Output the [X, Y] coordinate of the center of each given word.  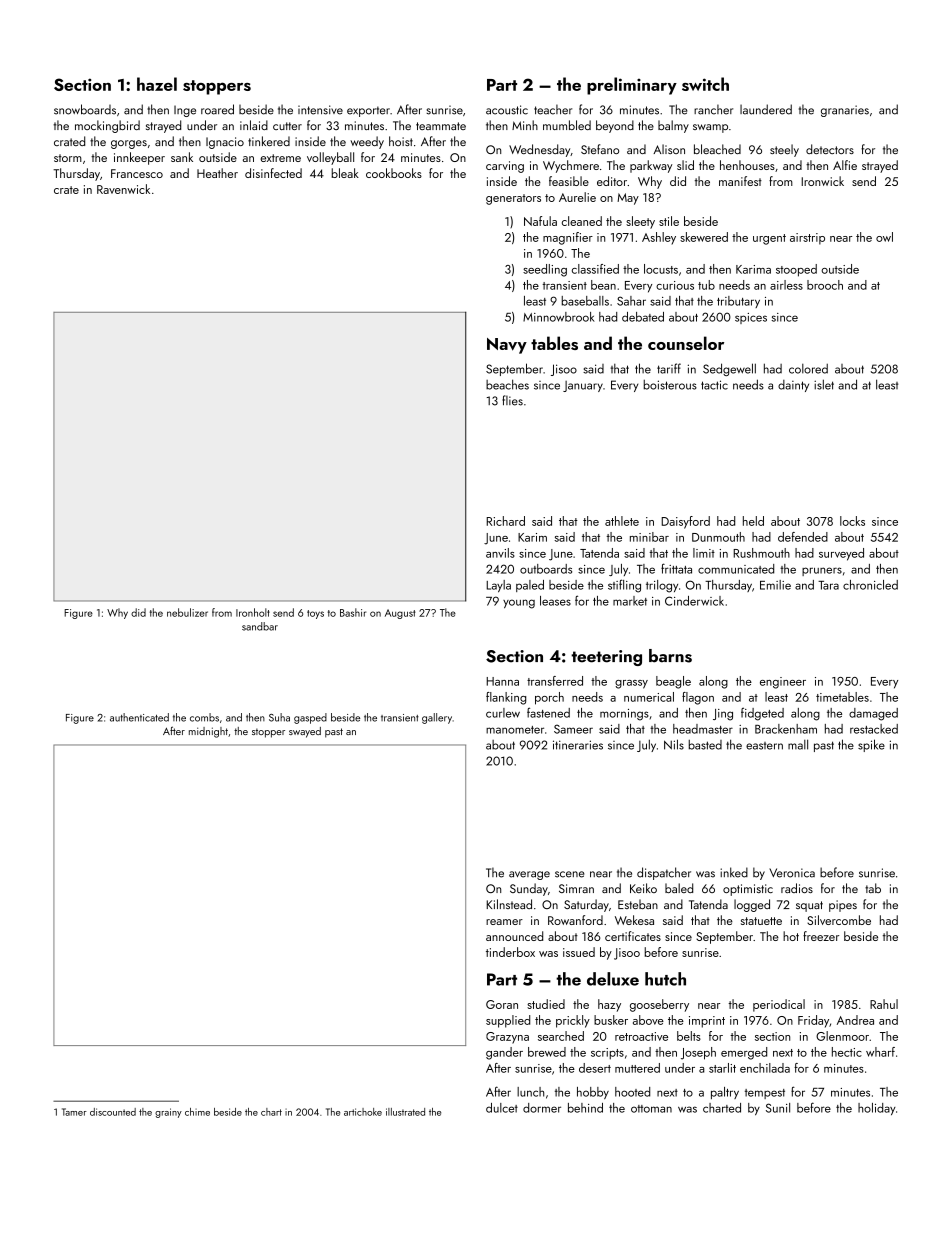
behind [585, 1108]
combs [204, 717]
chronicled [870, 585]
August [400, 614]
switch [705, 84]
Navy [507, 346]
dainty [793, 386]
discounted [113, 1112]
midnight [208, 732]
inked [734, 872]
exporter [368, 111]
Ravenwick [123, 189]
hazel [157, 84]
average [529, 875]
